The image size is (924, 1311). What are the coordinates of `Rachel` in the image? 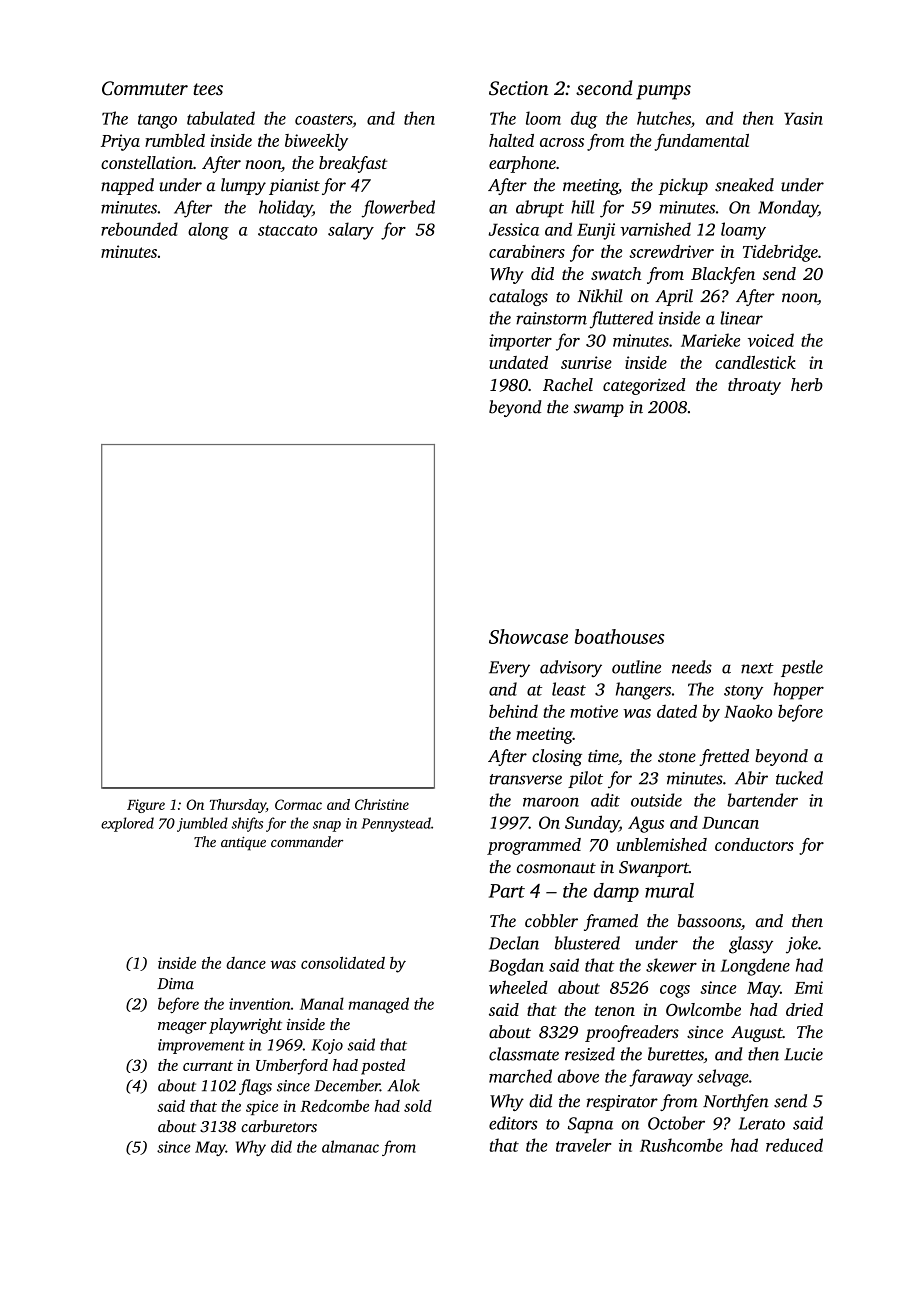 It's located at (568, 384).
